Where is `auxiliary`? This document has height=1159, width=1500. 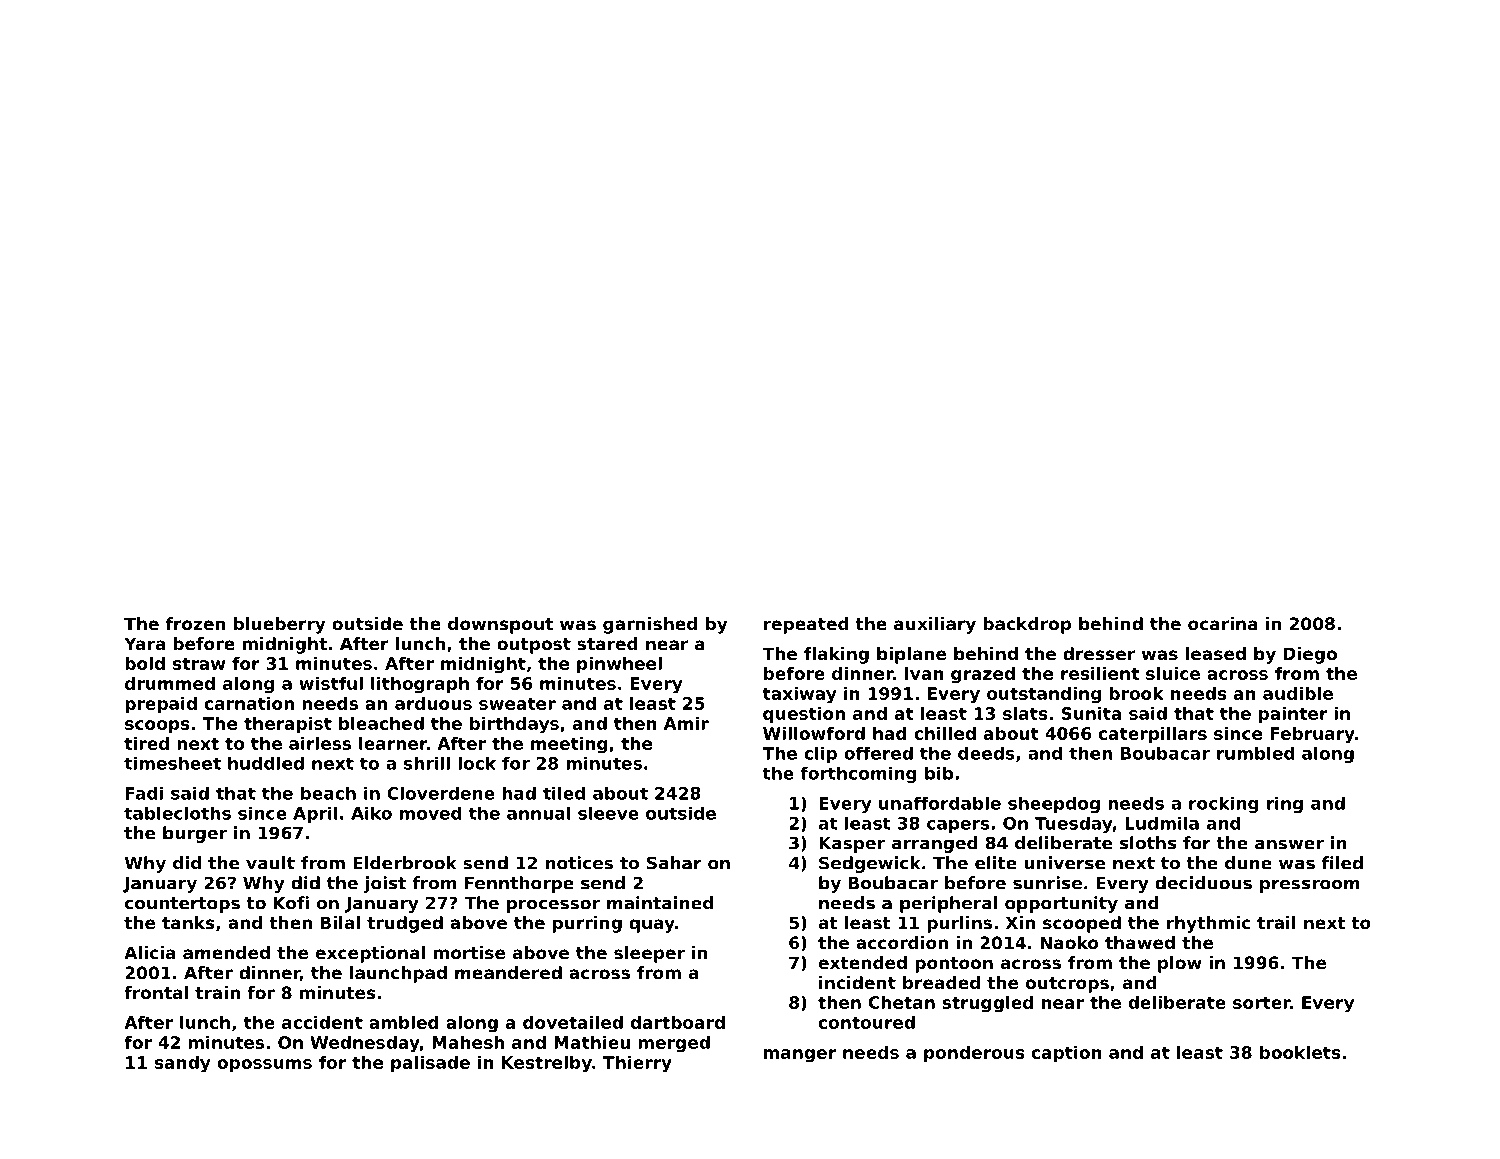
auxiliary is located at coordinates (935, 625).
